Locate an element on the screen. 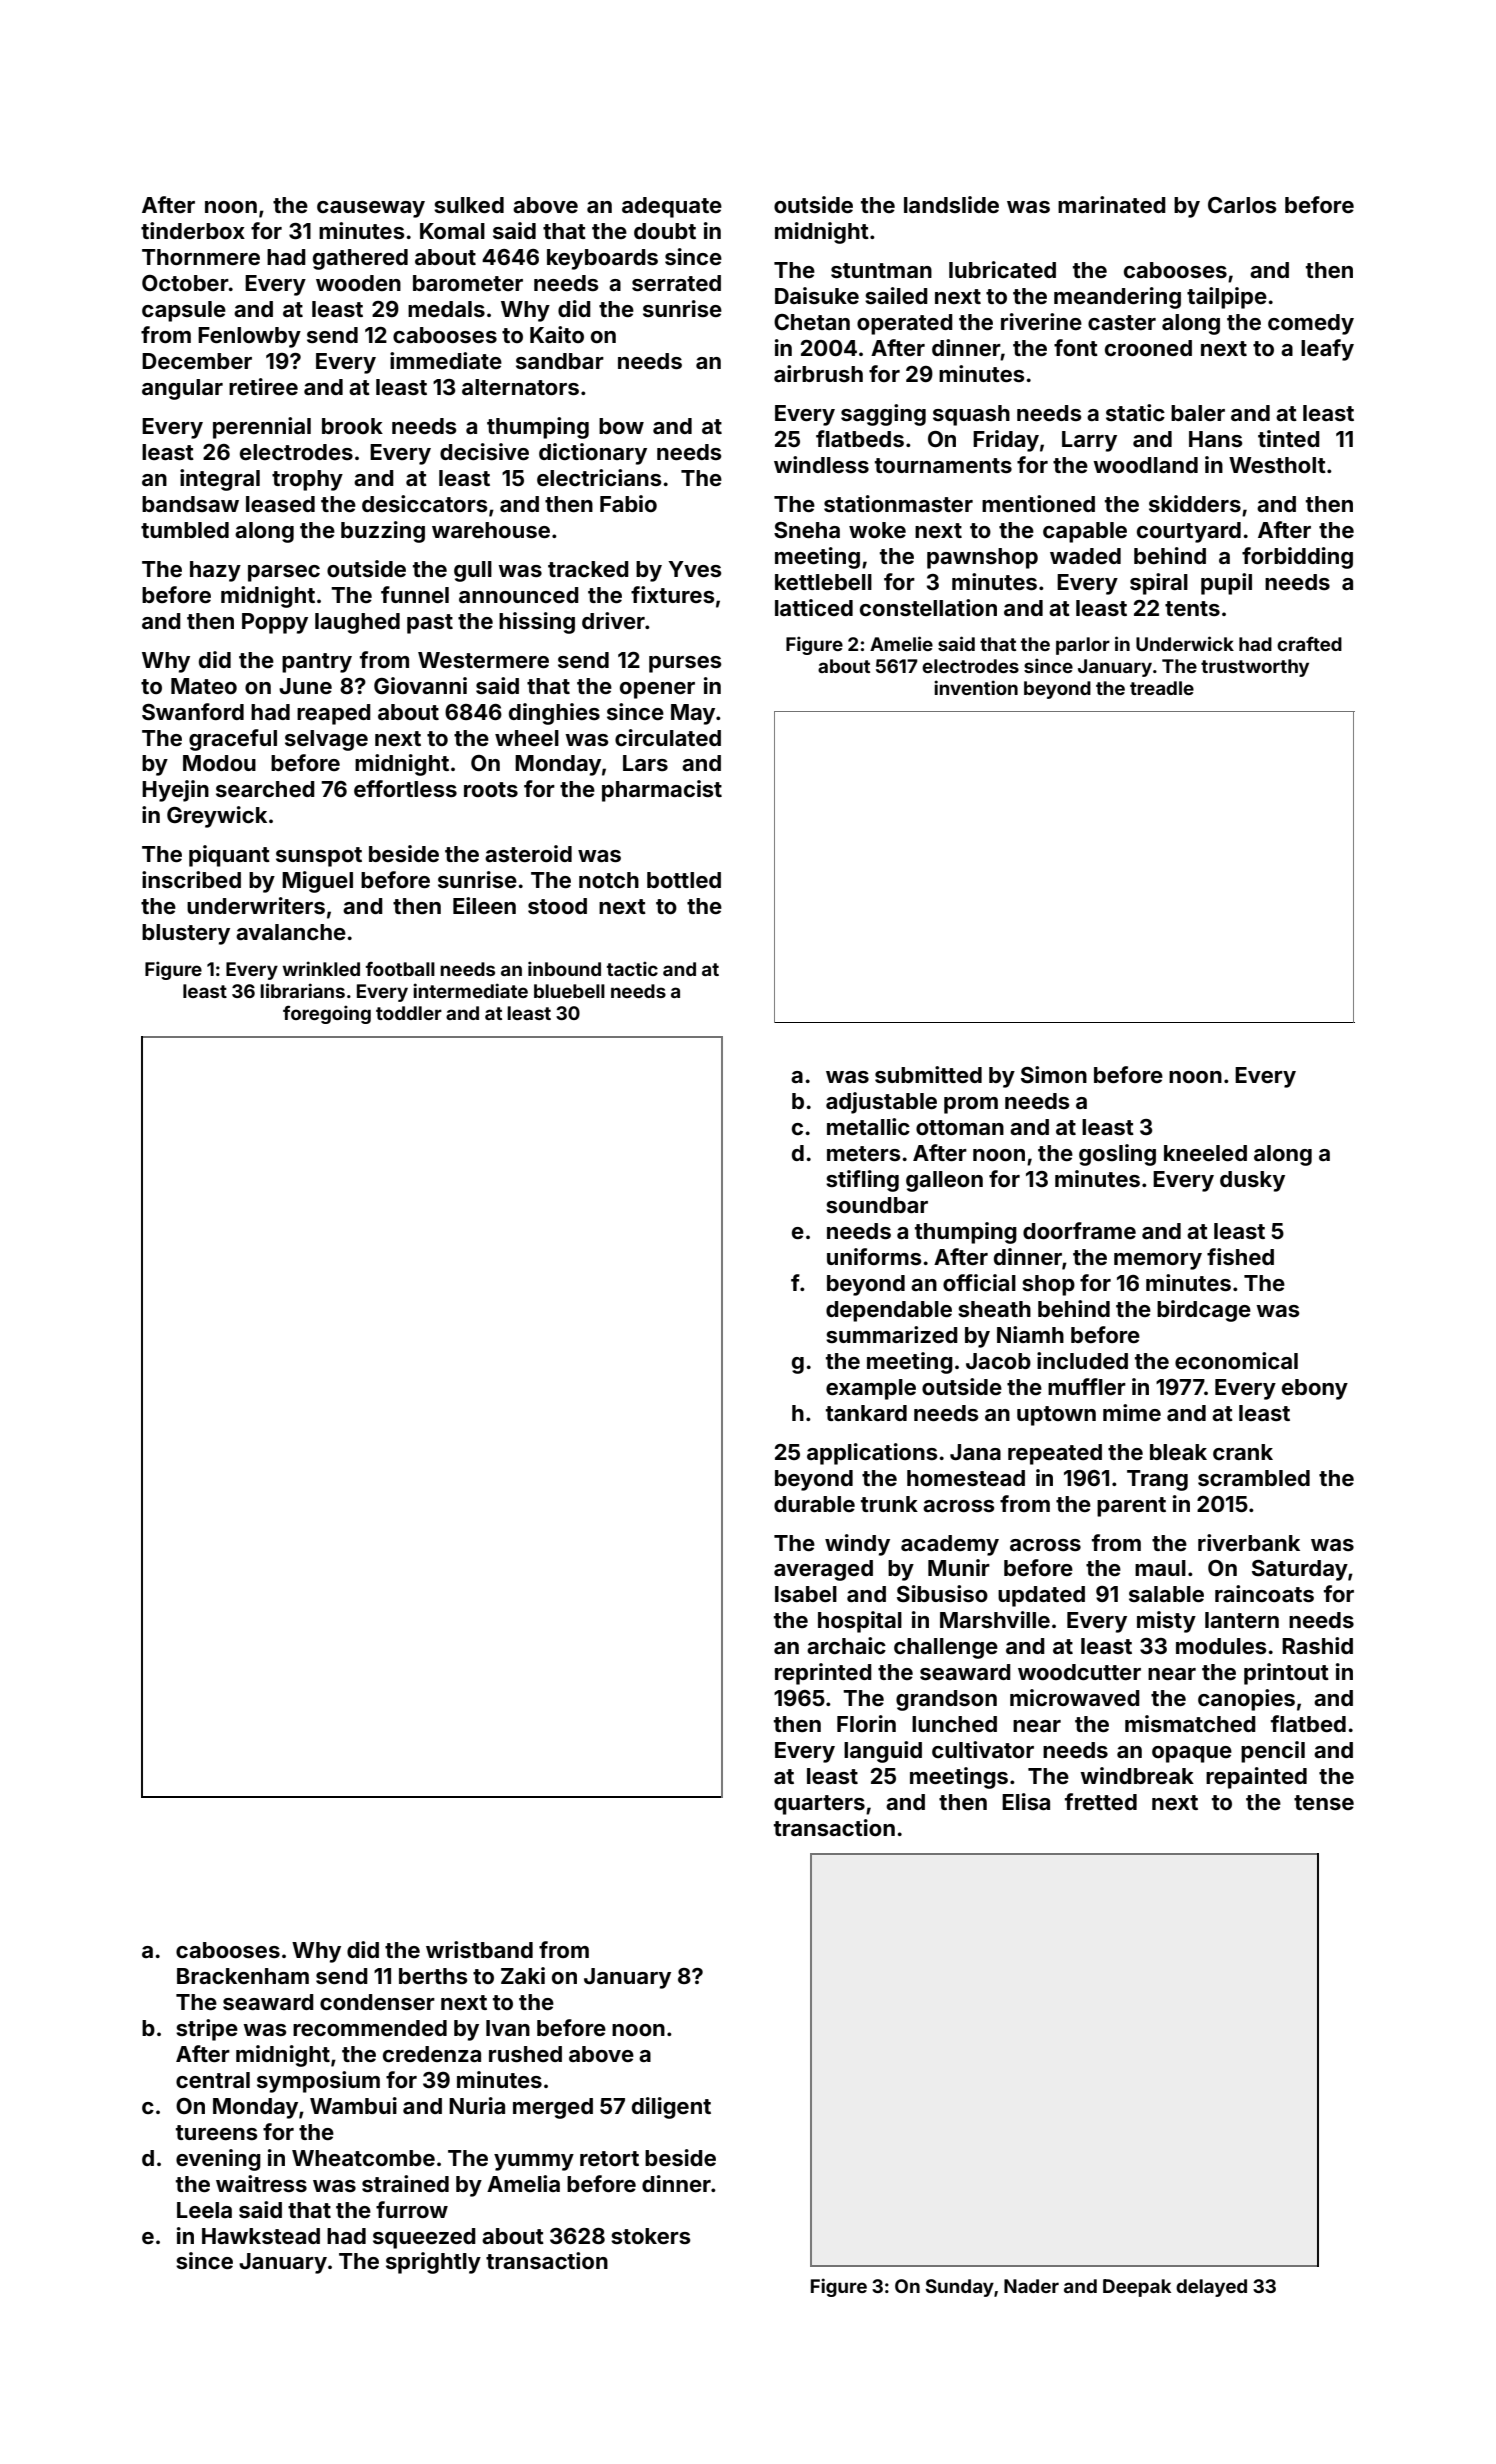 The image size is (1496, 2464). toddler is located at coordinates (409, 1013).
